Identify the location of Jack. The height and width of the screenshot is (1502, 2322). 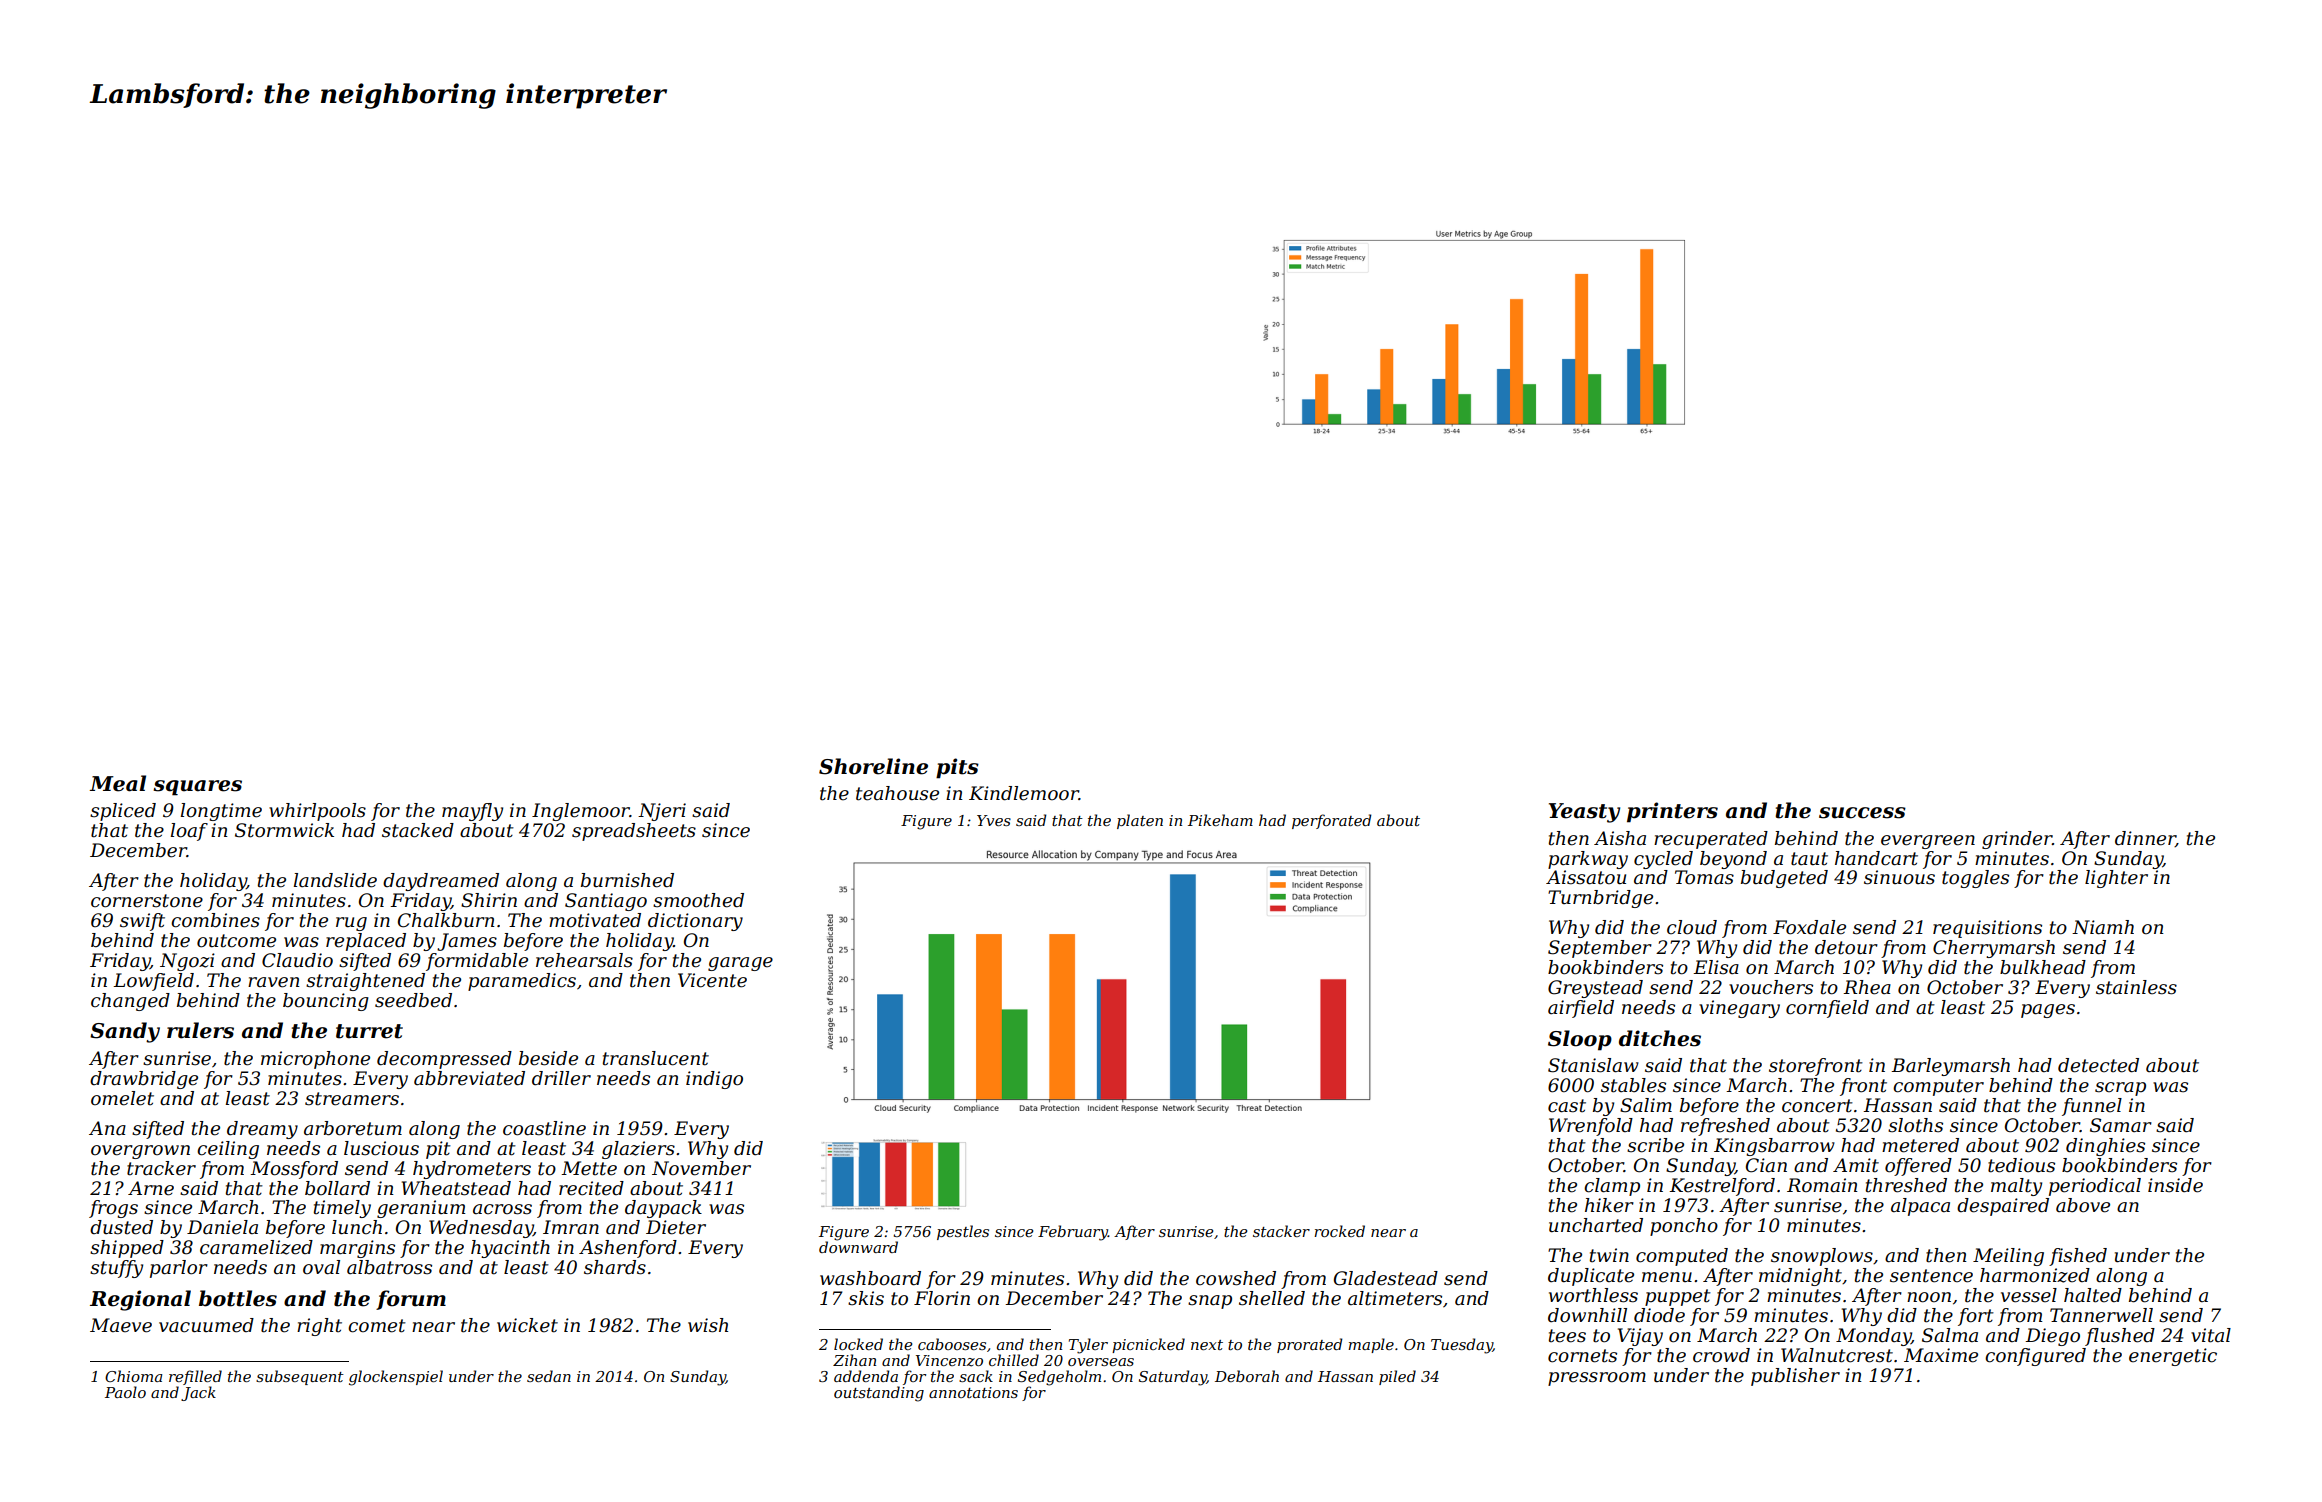
(198, 1393).
